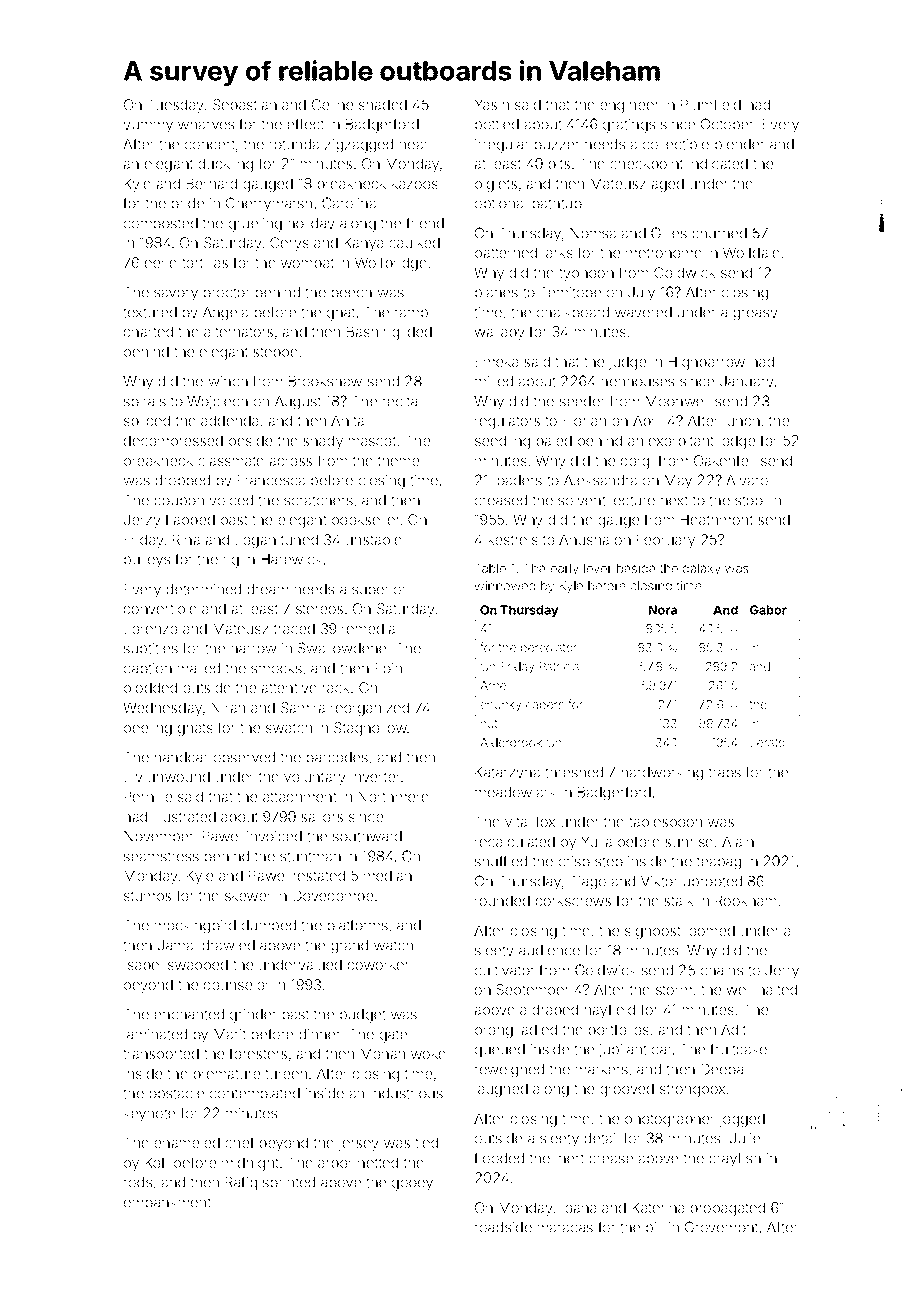  I want to click on hardworking, so click(662, 774).
